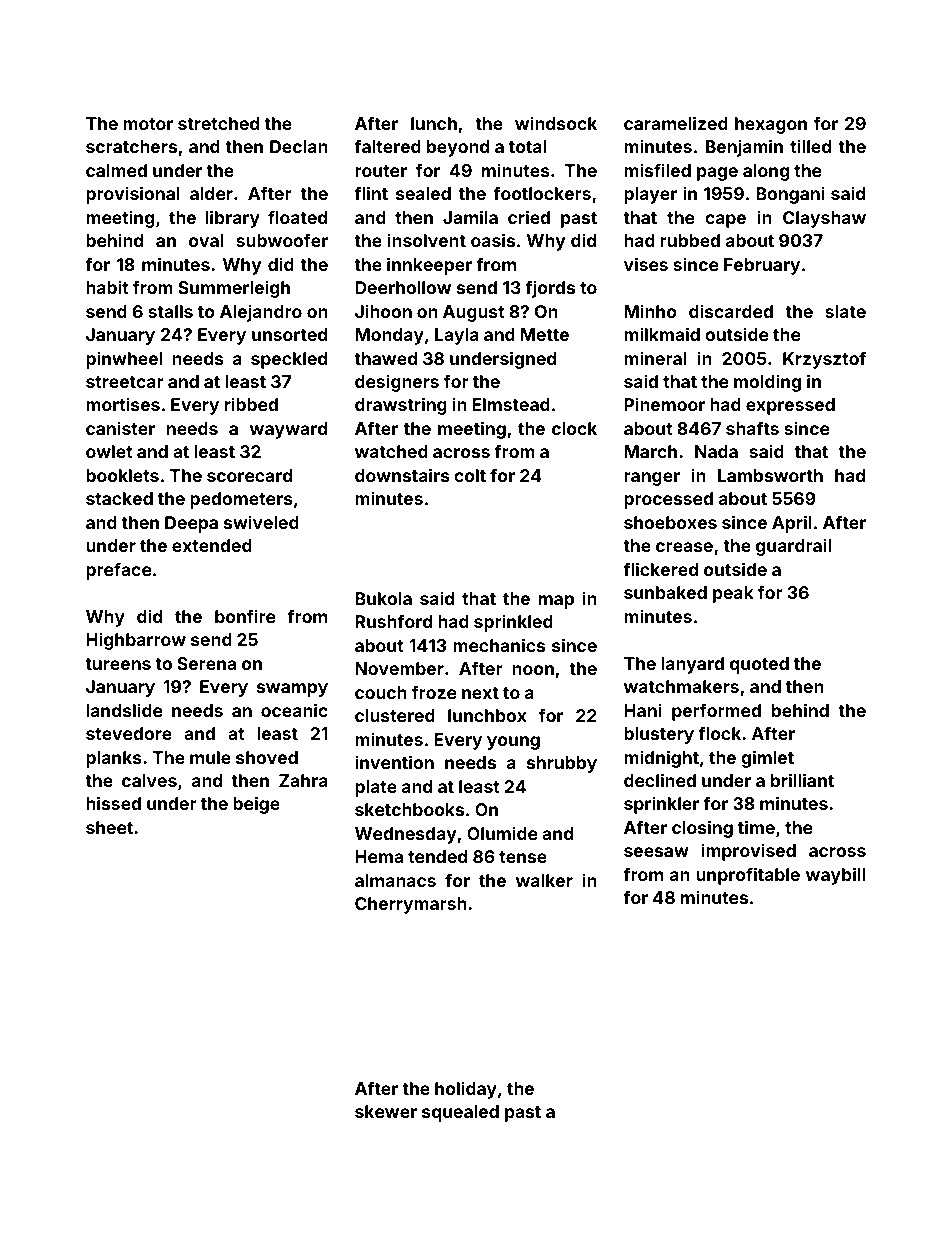  I want to click on plate, so click(376, 788).
